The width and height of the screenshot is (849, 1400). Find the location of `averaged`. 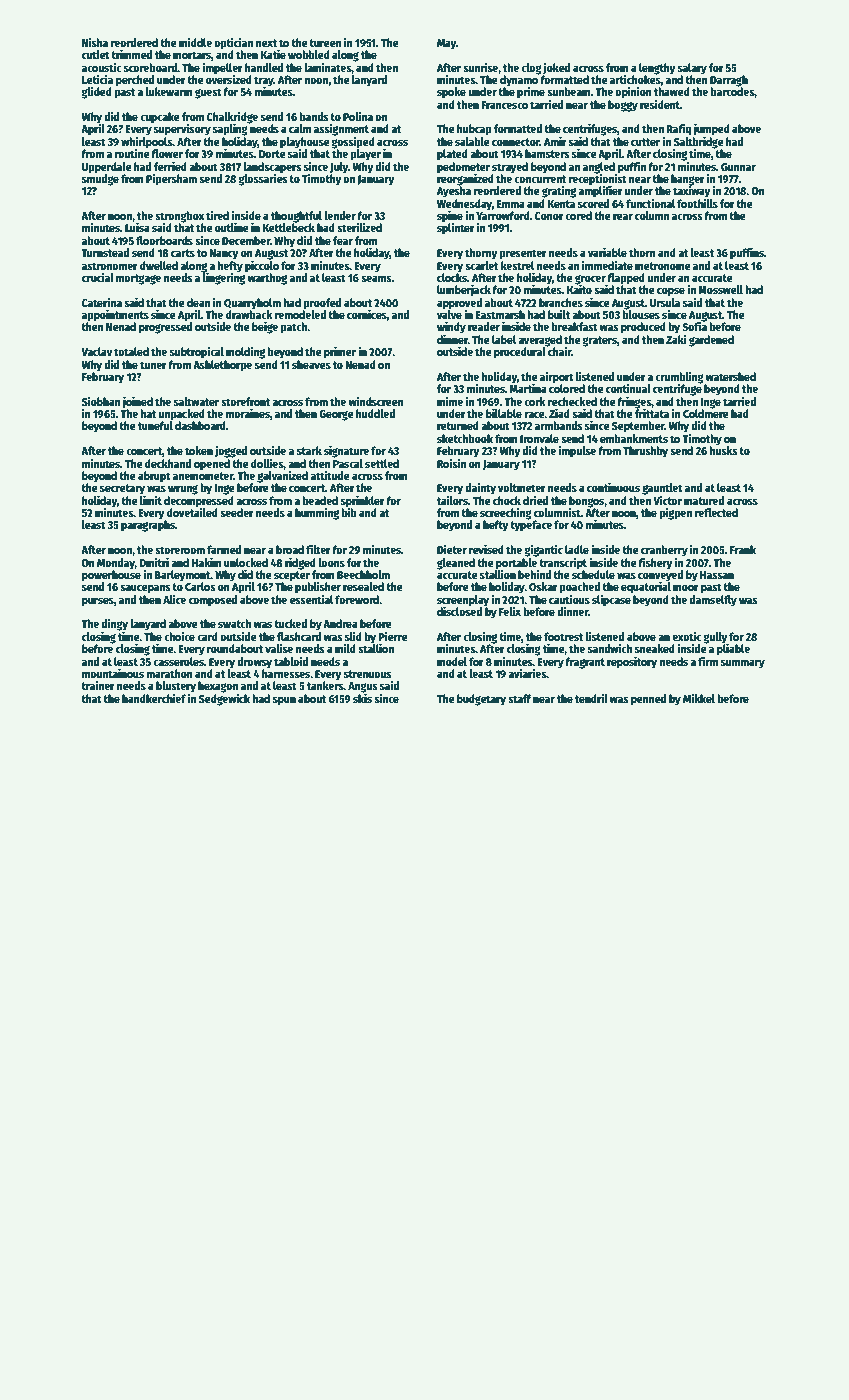

averaged is located at coordinates (540, 341).
